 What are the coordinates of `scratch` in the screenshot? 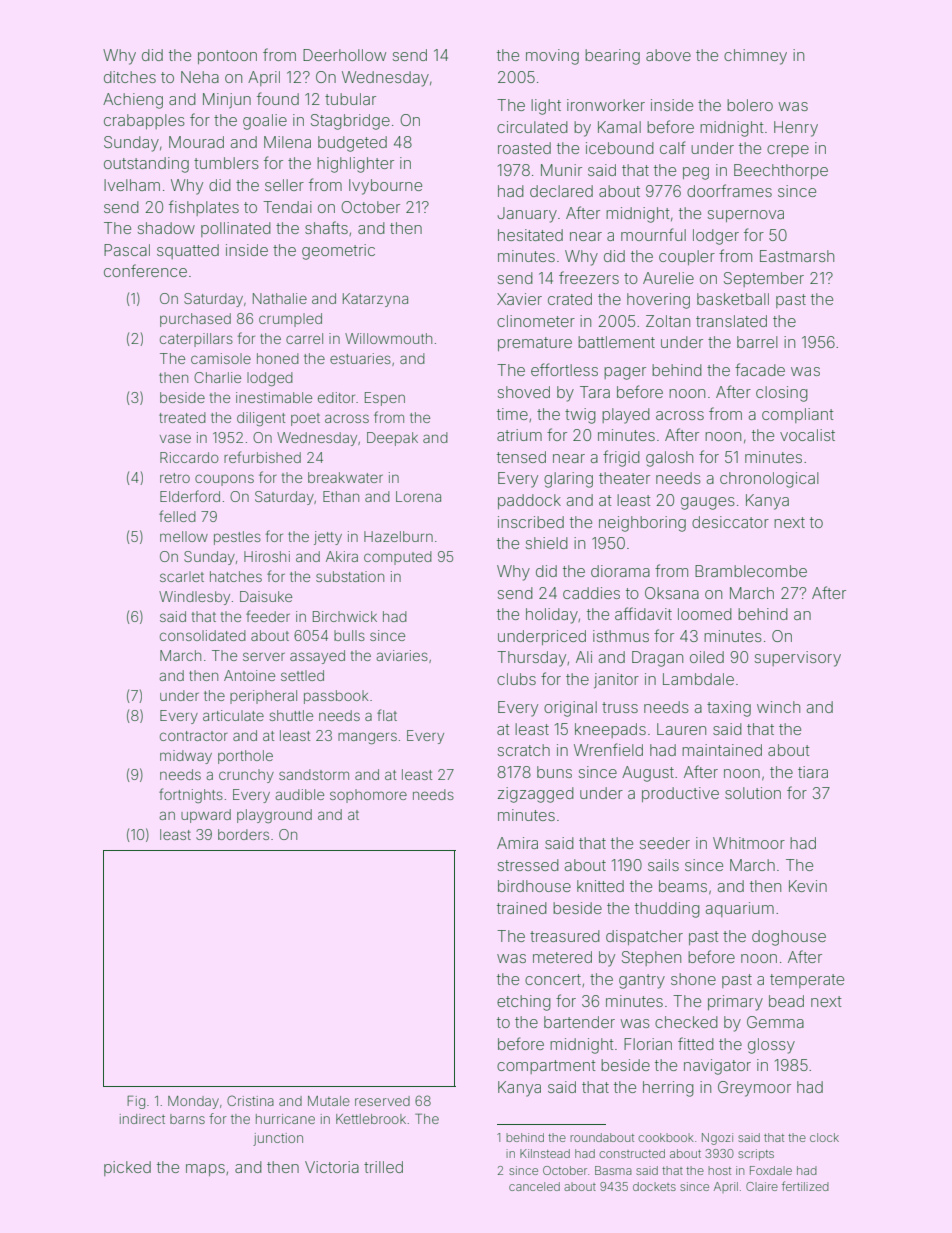 It's located at (524, 750).
